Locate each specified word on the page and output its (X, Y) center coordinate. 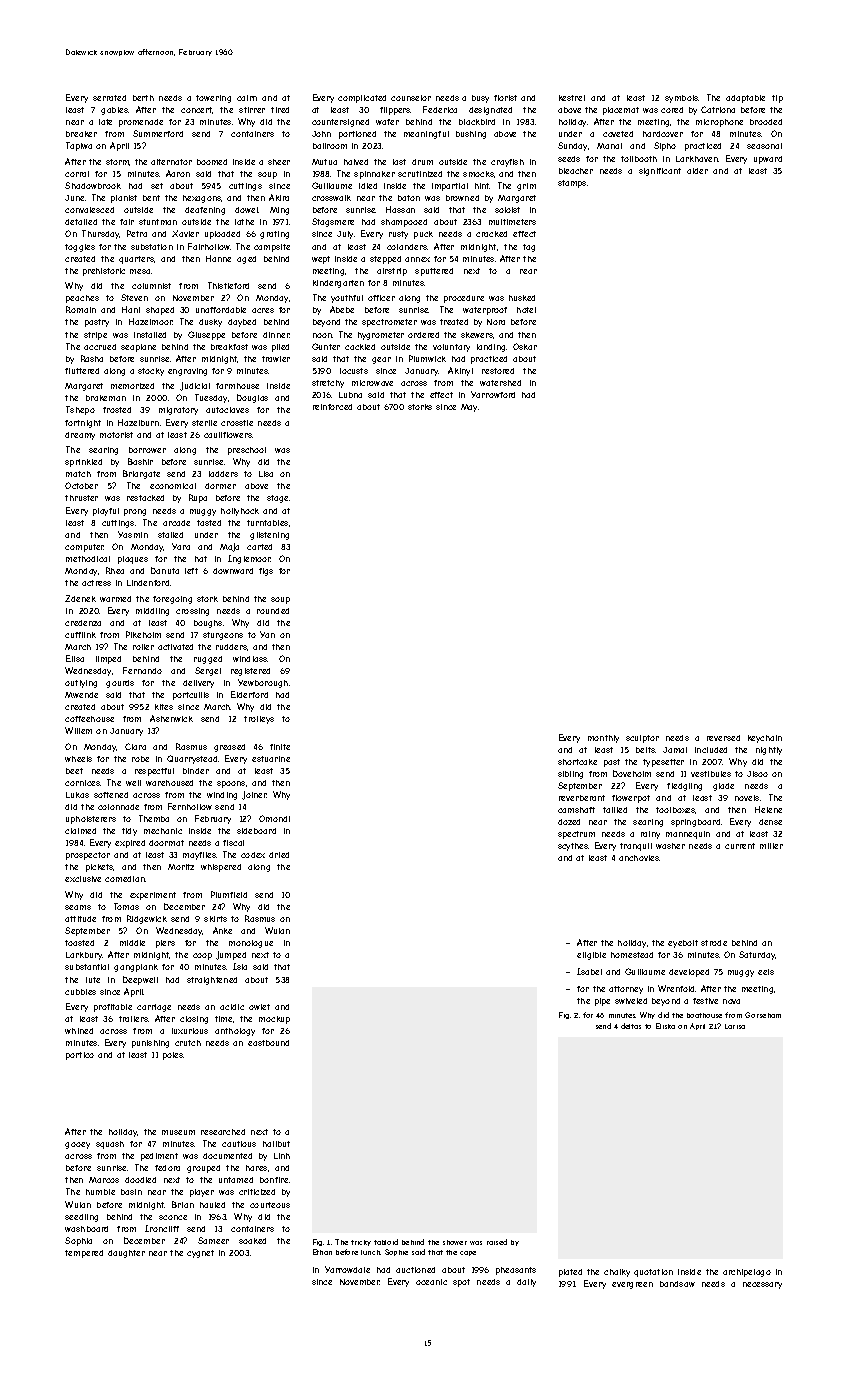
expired (130, 844)
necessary (762, 1285)
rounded (273, 611)
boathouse (704, 1015)
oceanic (431, 1282)
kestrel (572, 98)
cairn (247, 98)
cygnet (200, 1254)
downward (233, 571)
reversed (723, 738)
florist (505, 98)
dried (279, 855)
